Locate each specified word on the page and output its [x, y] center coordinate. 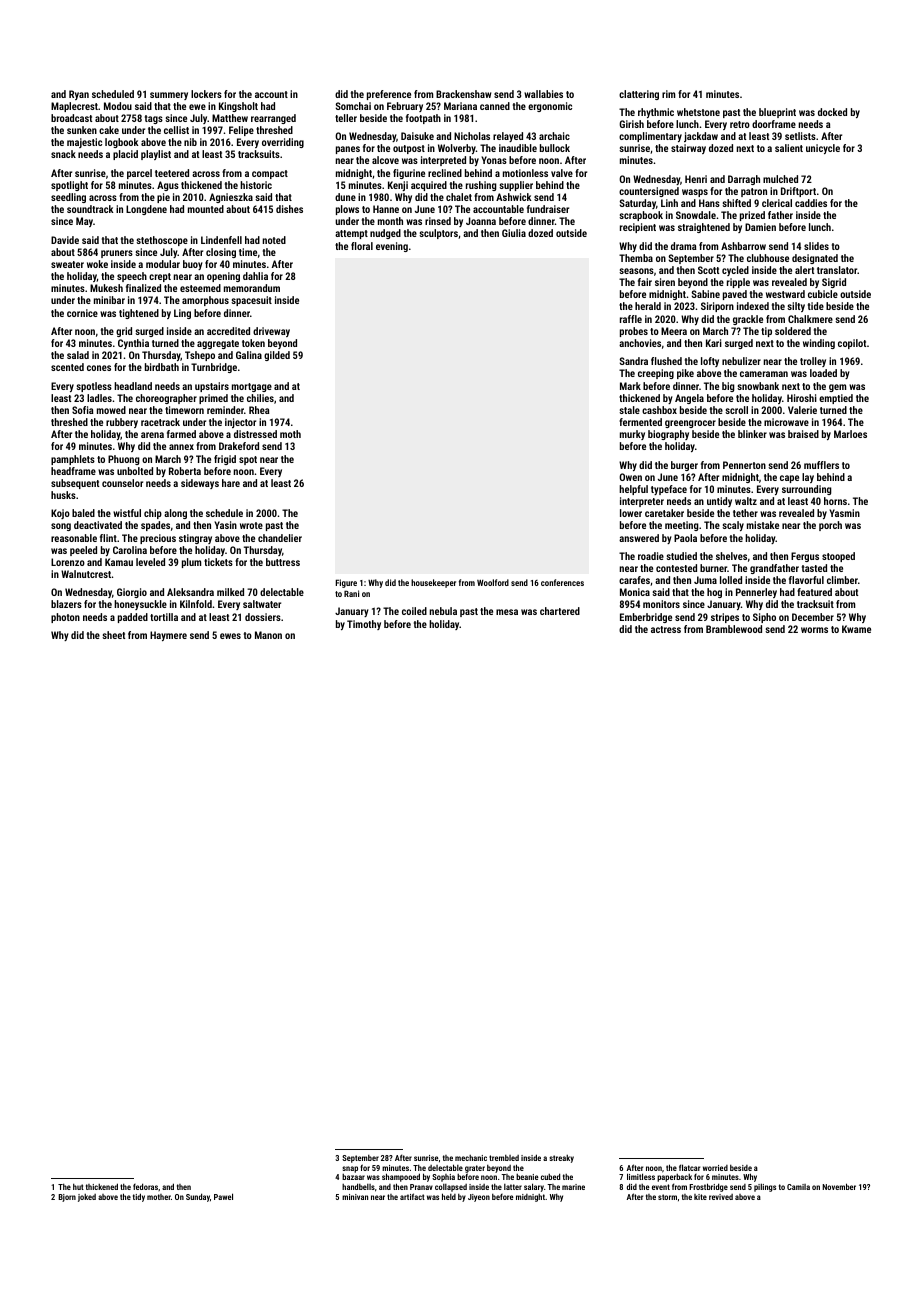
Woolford [493, 582]
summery [169, 96]
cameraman [764, 374]
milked [230, 592]
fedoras [145, 1186]
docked [832, 112]
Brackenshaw [463, 94]
